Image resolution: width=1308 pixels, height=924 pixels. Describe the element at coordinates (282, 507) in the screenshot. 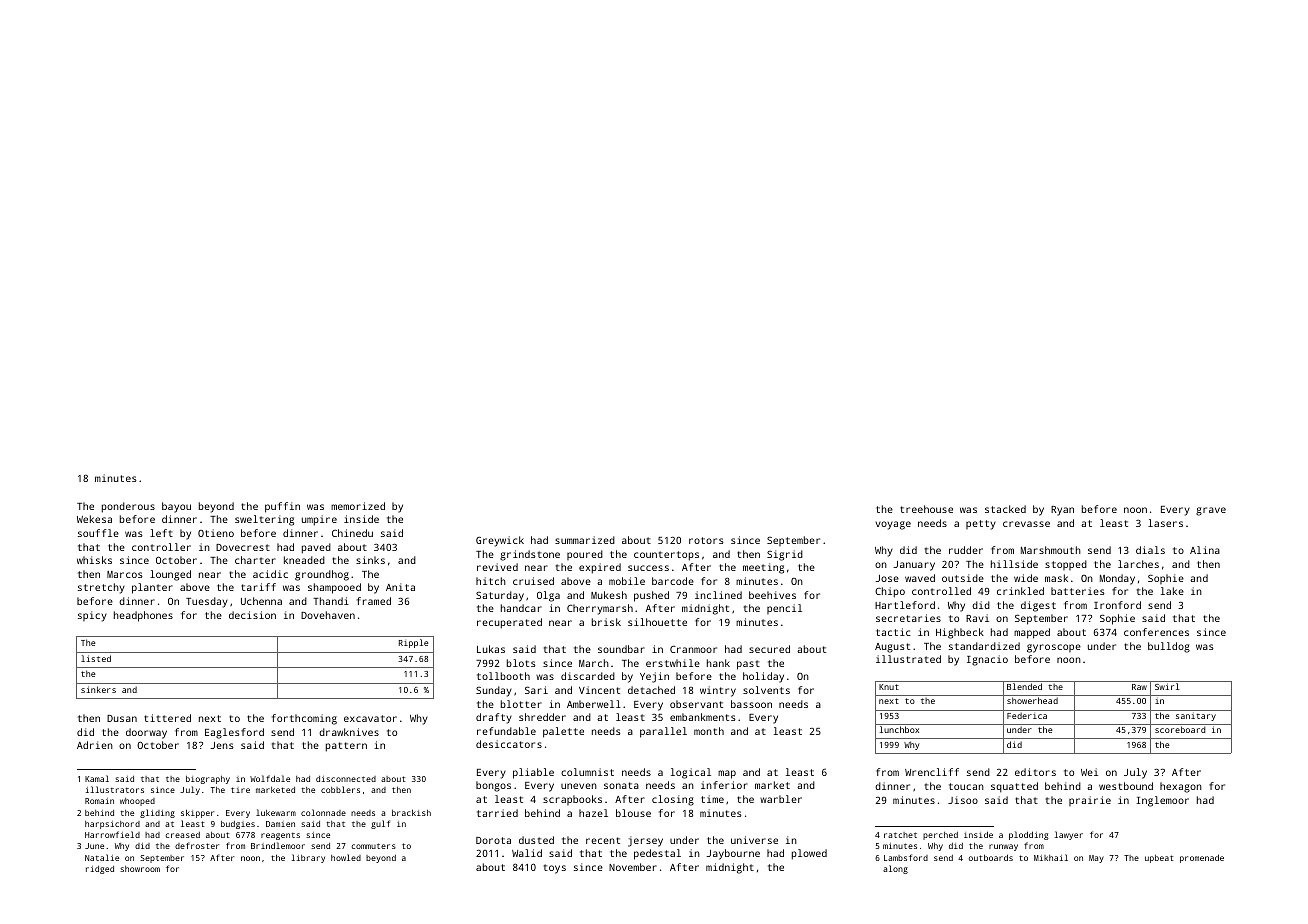

I see `puffin` at that location.
